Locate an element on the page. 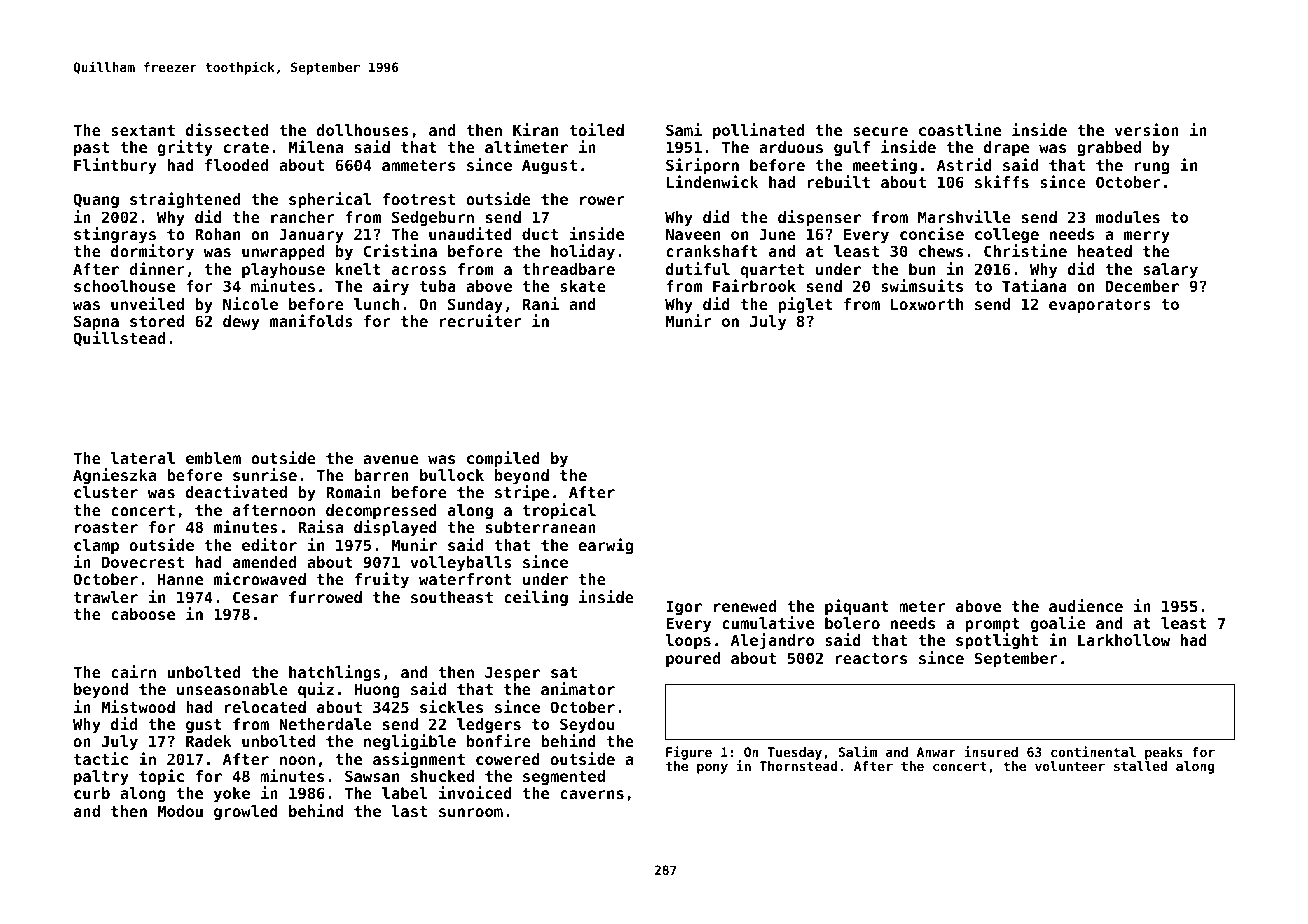 This image has width=1308, height=924. audience is located at coordinates (1086, 605).
